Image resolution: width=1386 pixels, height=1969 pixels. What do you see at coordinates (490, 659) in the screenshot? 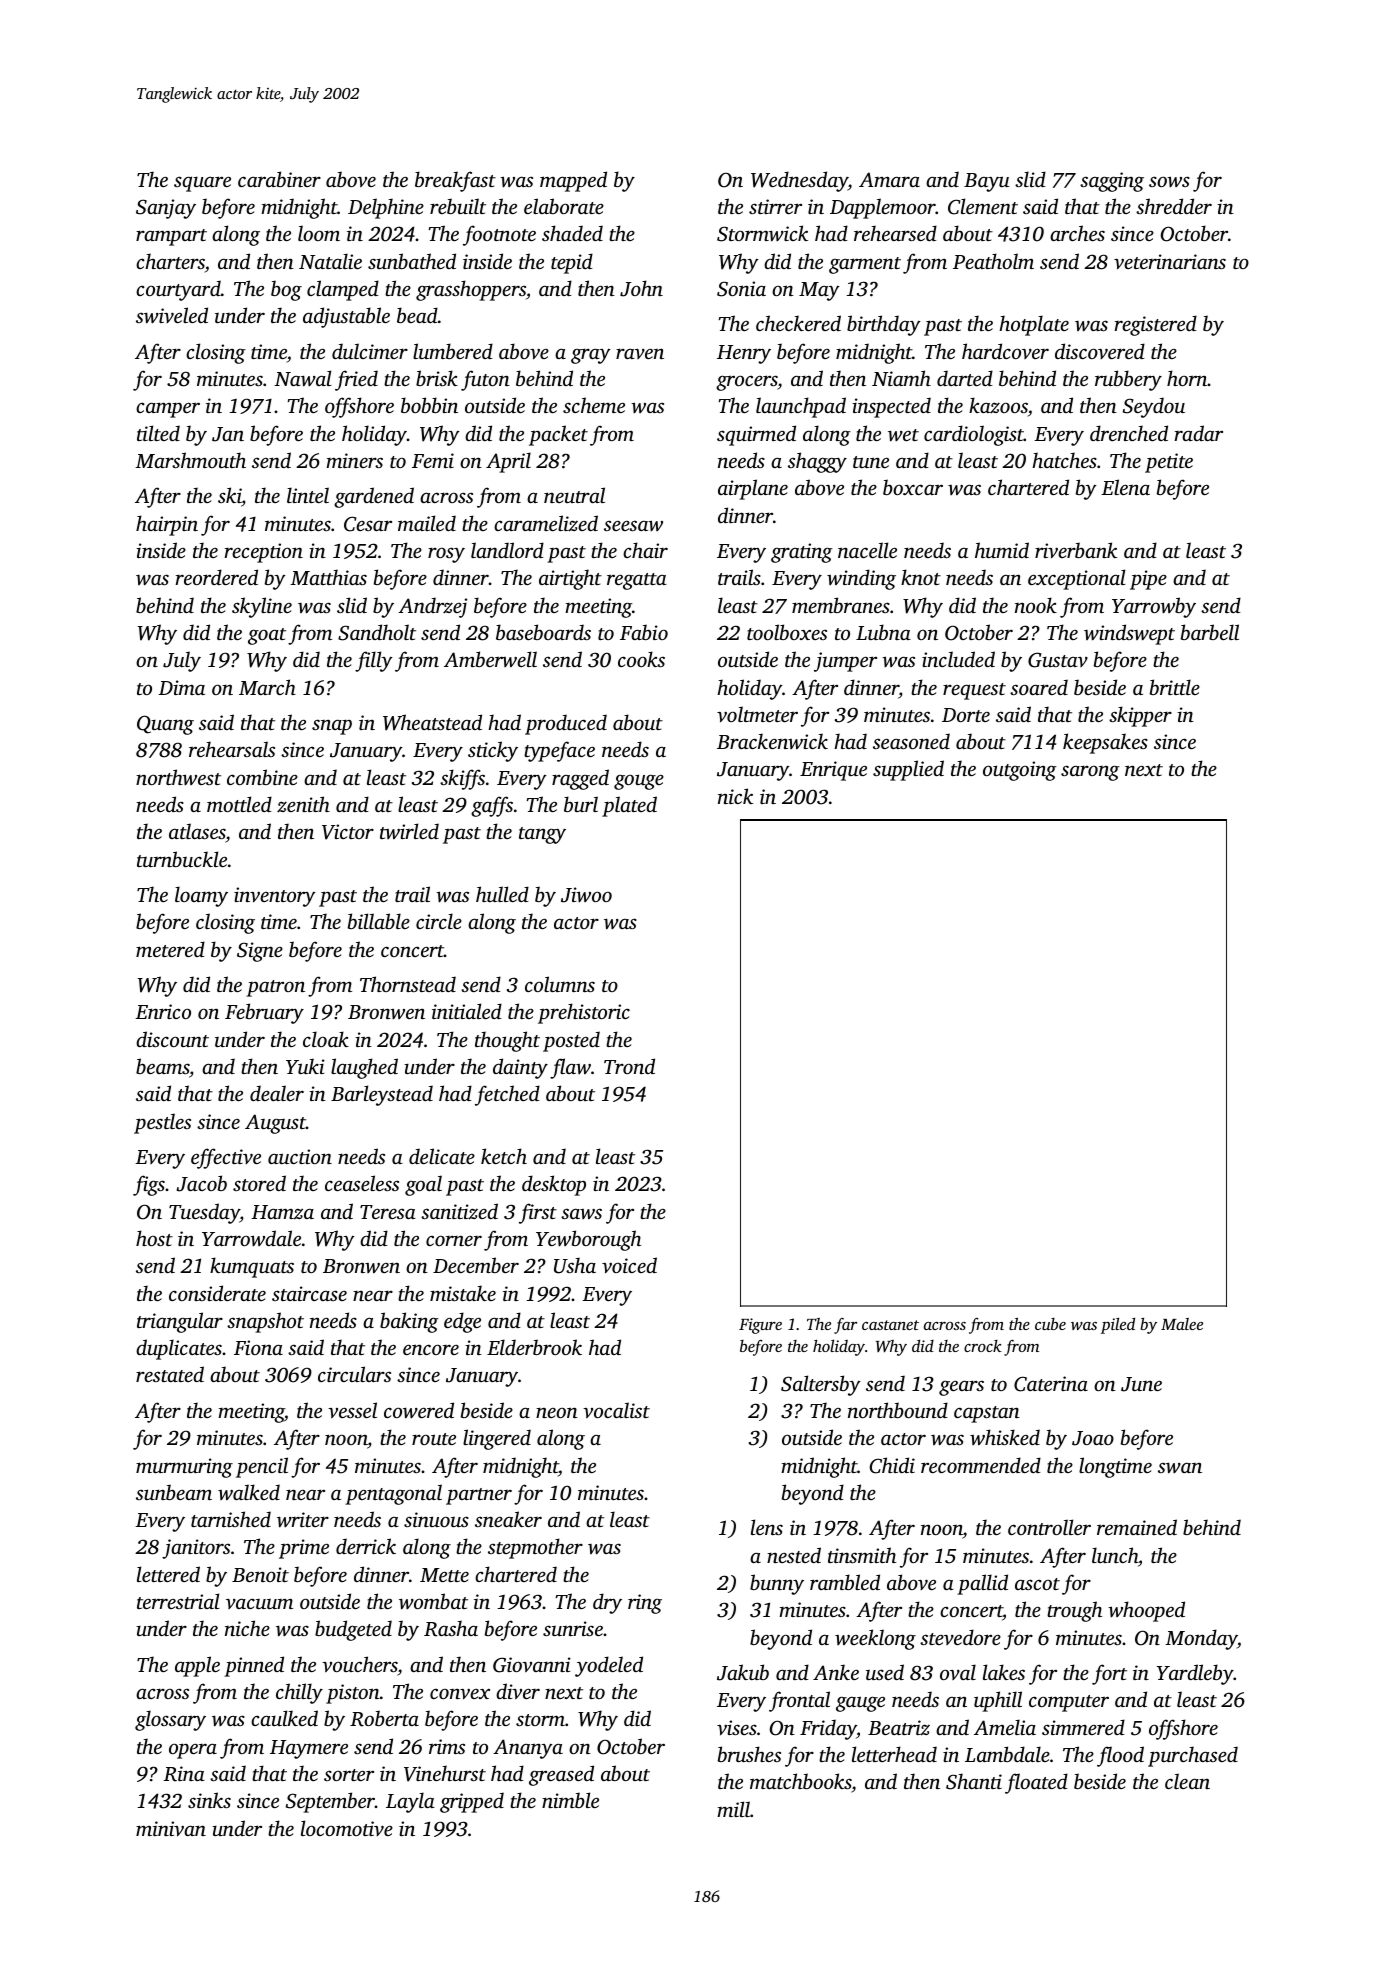
I see `Amberwell` at bounding box center [490, 659].
